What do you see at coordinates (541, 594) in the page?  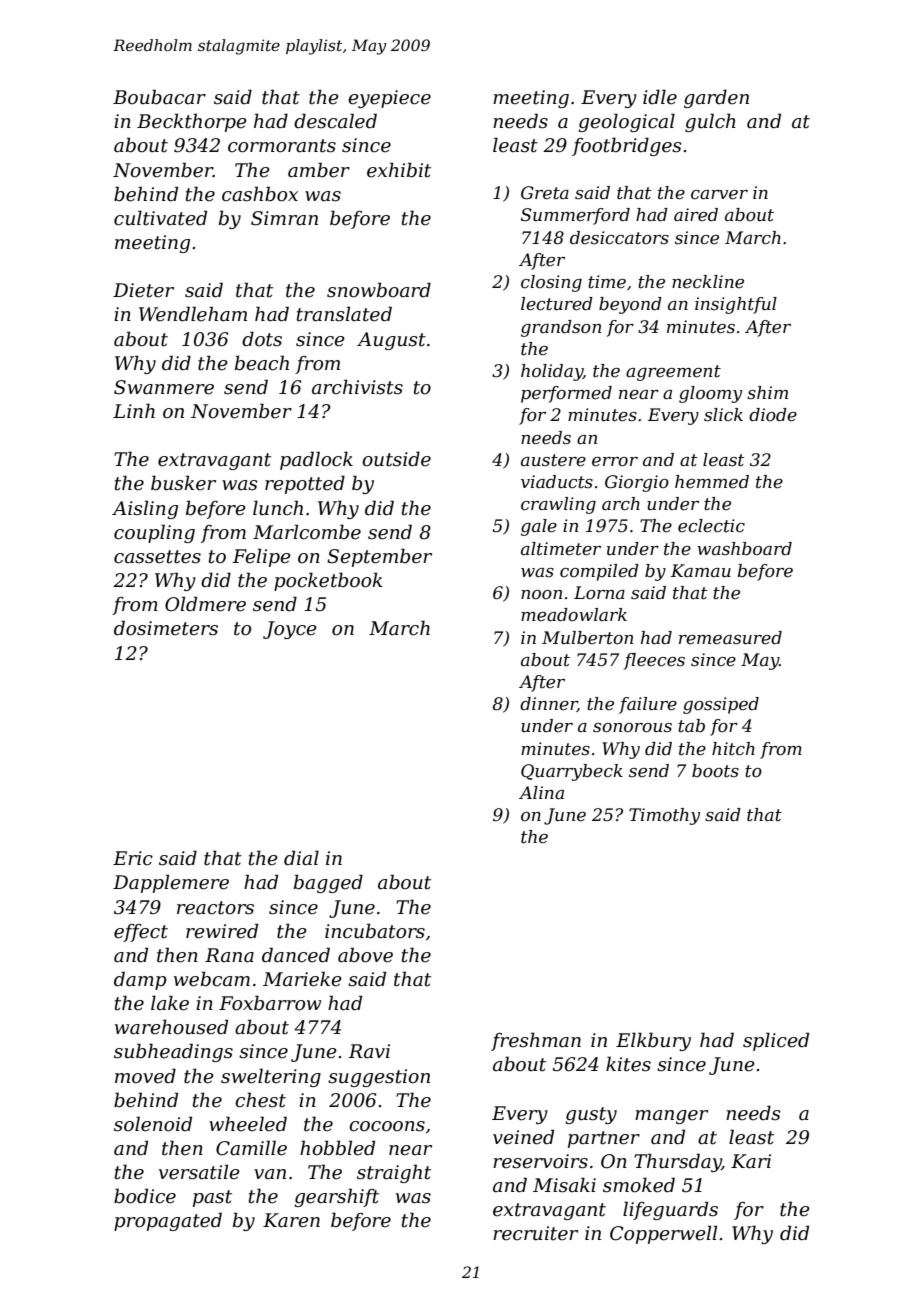 I see `noon` at bounding box center [541, 594].
